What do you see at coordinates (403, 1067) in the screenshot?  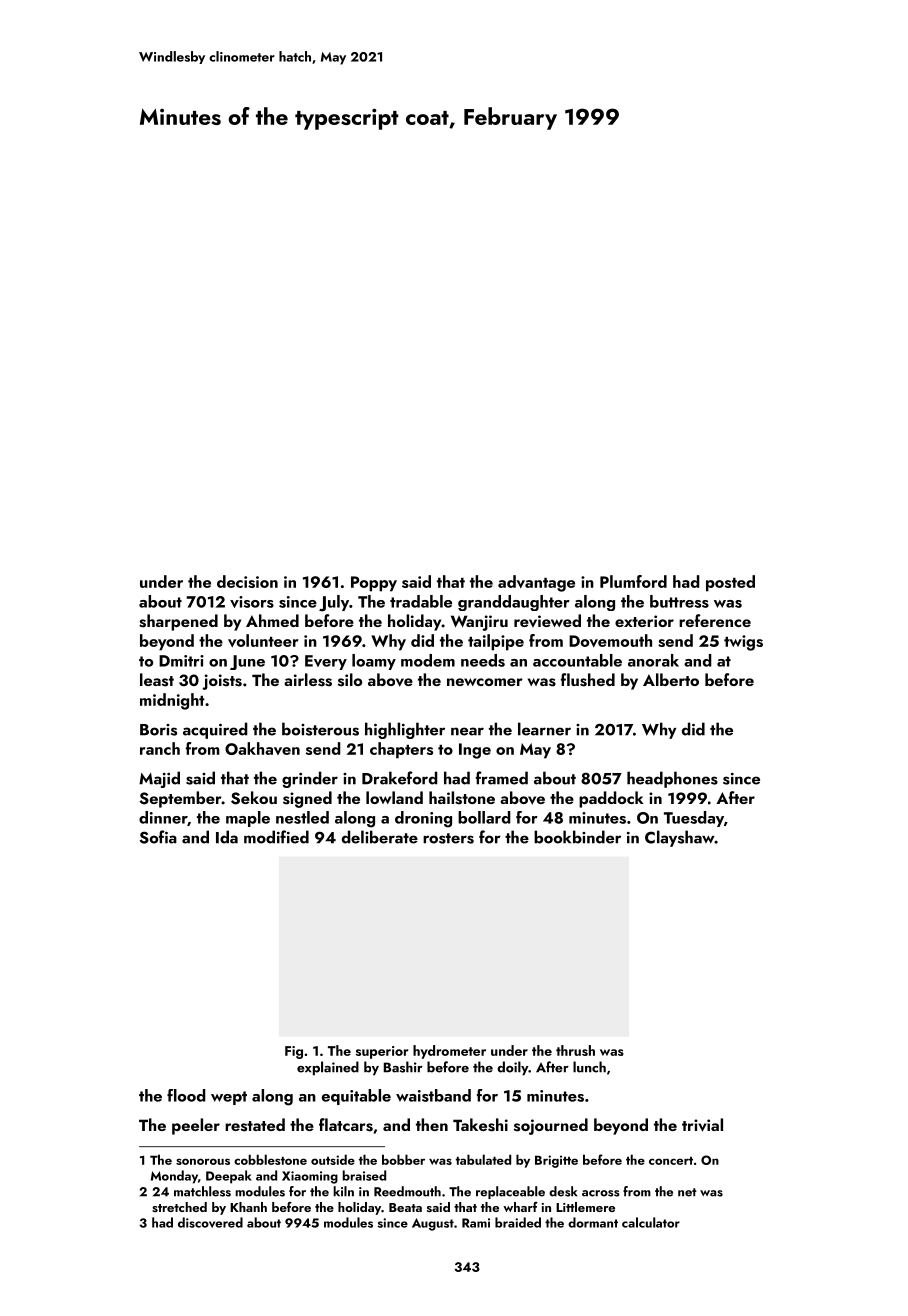 I see `Bashir` at bounding box center [403, 1067].
